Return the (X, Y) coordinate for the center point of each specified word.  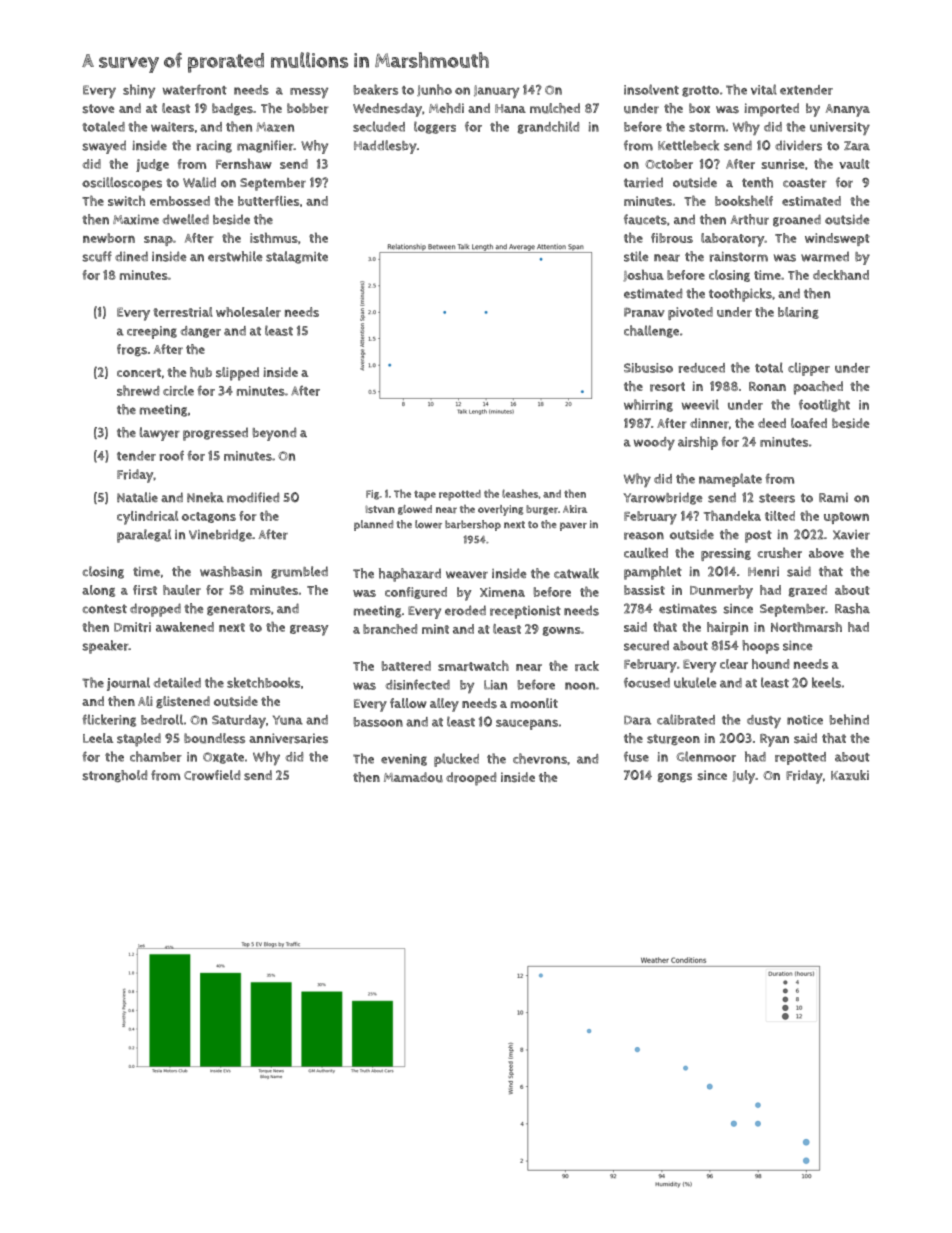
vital (764, 89)
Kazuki (850, 775)
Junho (434, 90)
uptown (846, 518)
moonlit (534, 703)
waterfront (195, 89)
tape (425, 496)
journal (128, 684)
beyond (274, 434)
